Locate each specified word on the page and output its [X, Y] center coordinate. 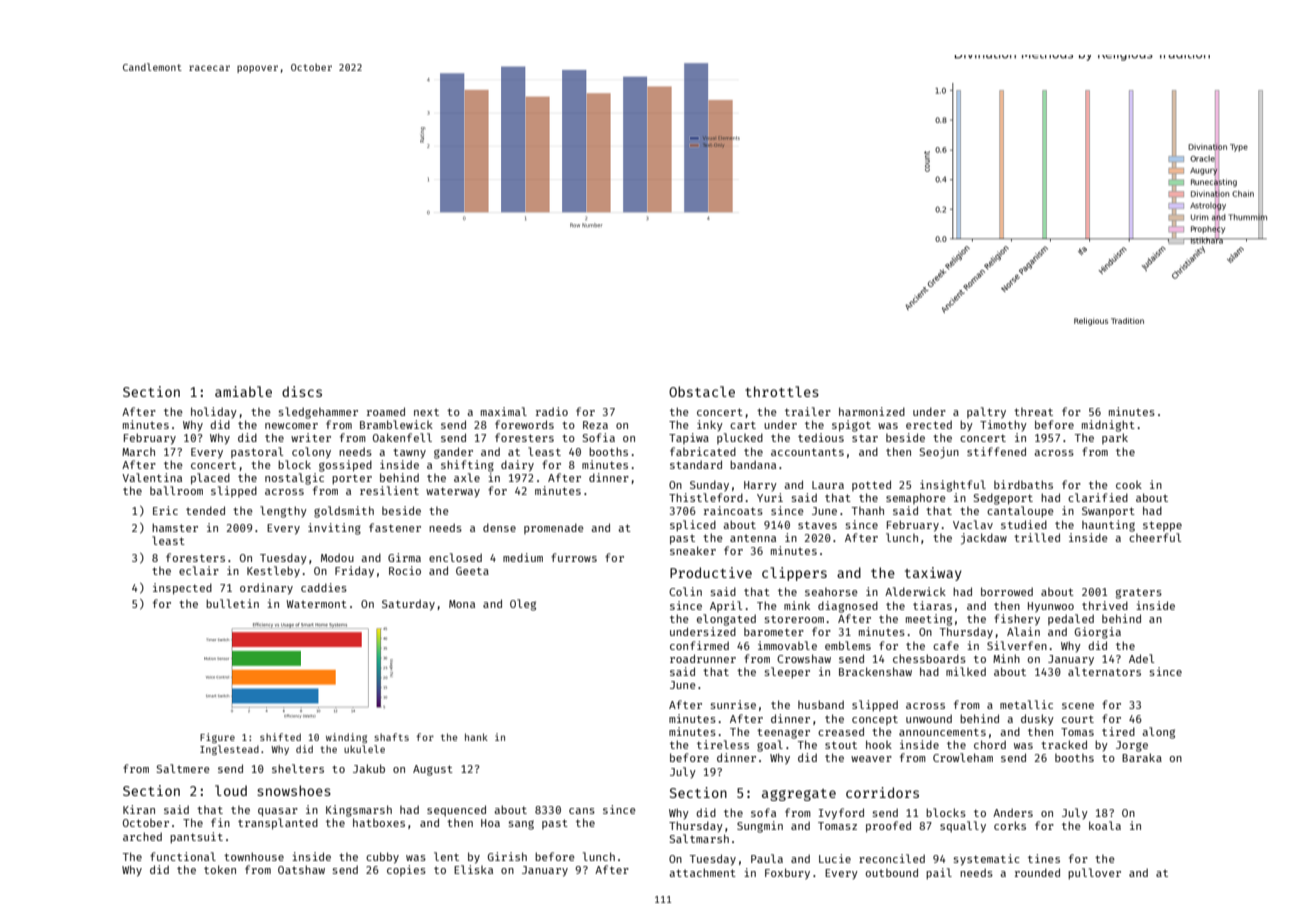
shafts [391, 737]
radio [552, 411]
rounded [1037, 872]
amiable [243, 391]
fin [220, 822]
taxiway [933, 574]
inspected [182, 589]
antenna [753, 538]
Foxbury [787, 874]
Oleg [523, 605]
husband [821, 704]
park [1115, 438]
